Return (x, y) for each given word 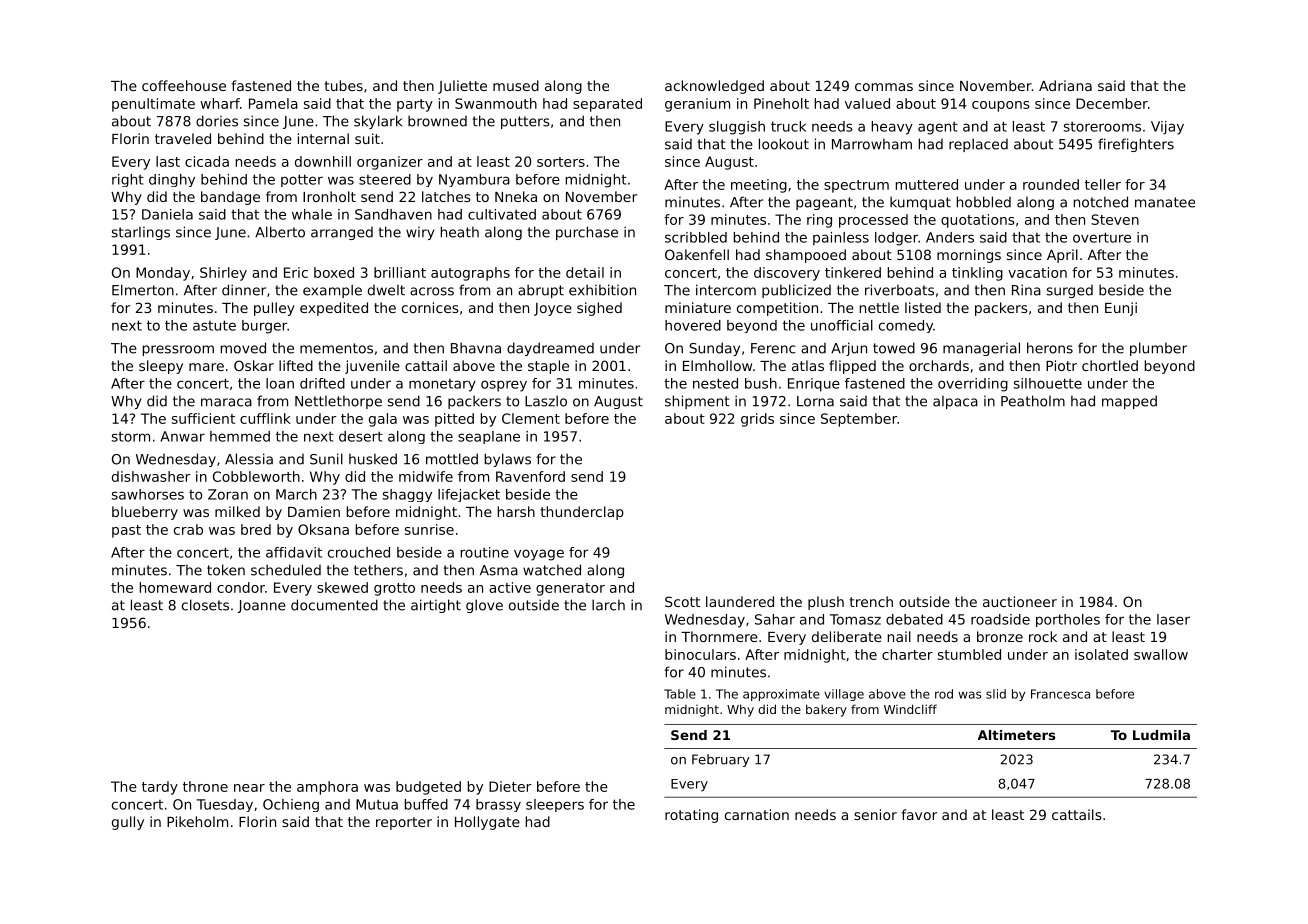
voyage (539, 555)
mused (516, 85)
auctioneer (1020, 601)
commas (884, 87)
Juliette (462, 87)
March (296, 494)
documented (334, 605)
